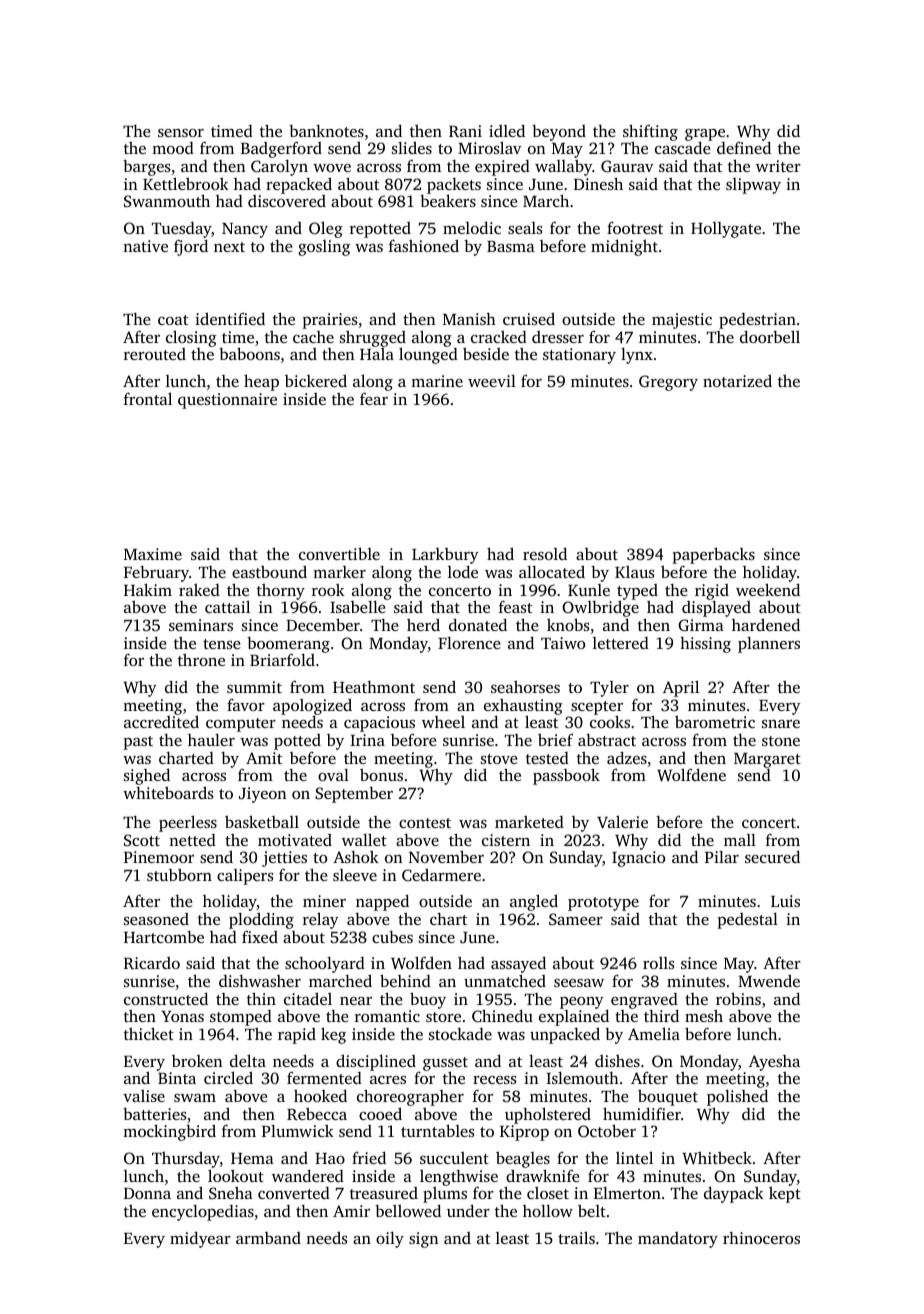 This screenshot has width=924, height=1314. What do you see at coordinates (545, 553) in the screenshot?
I see `resold` at bounding box center [545, 553].
